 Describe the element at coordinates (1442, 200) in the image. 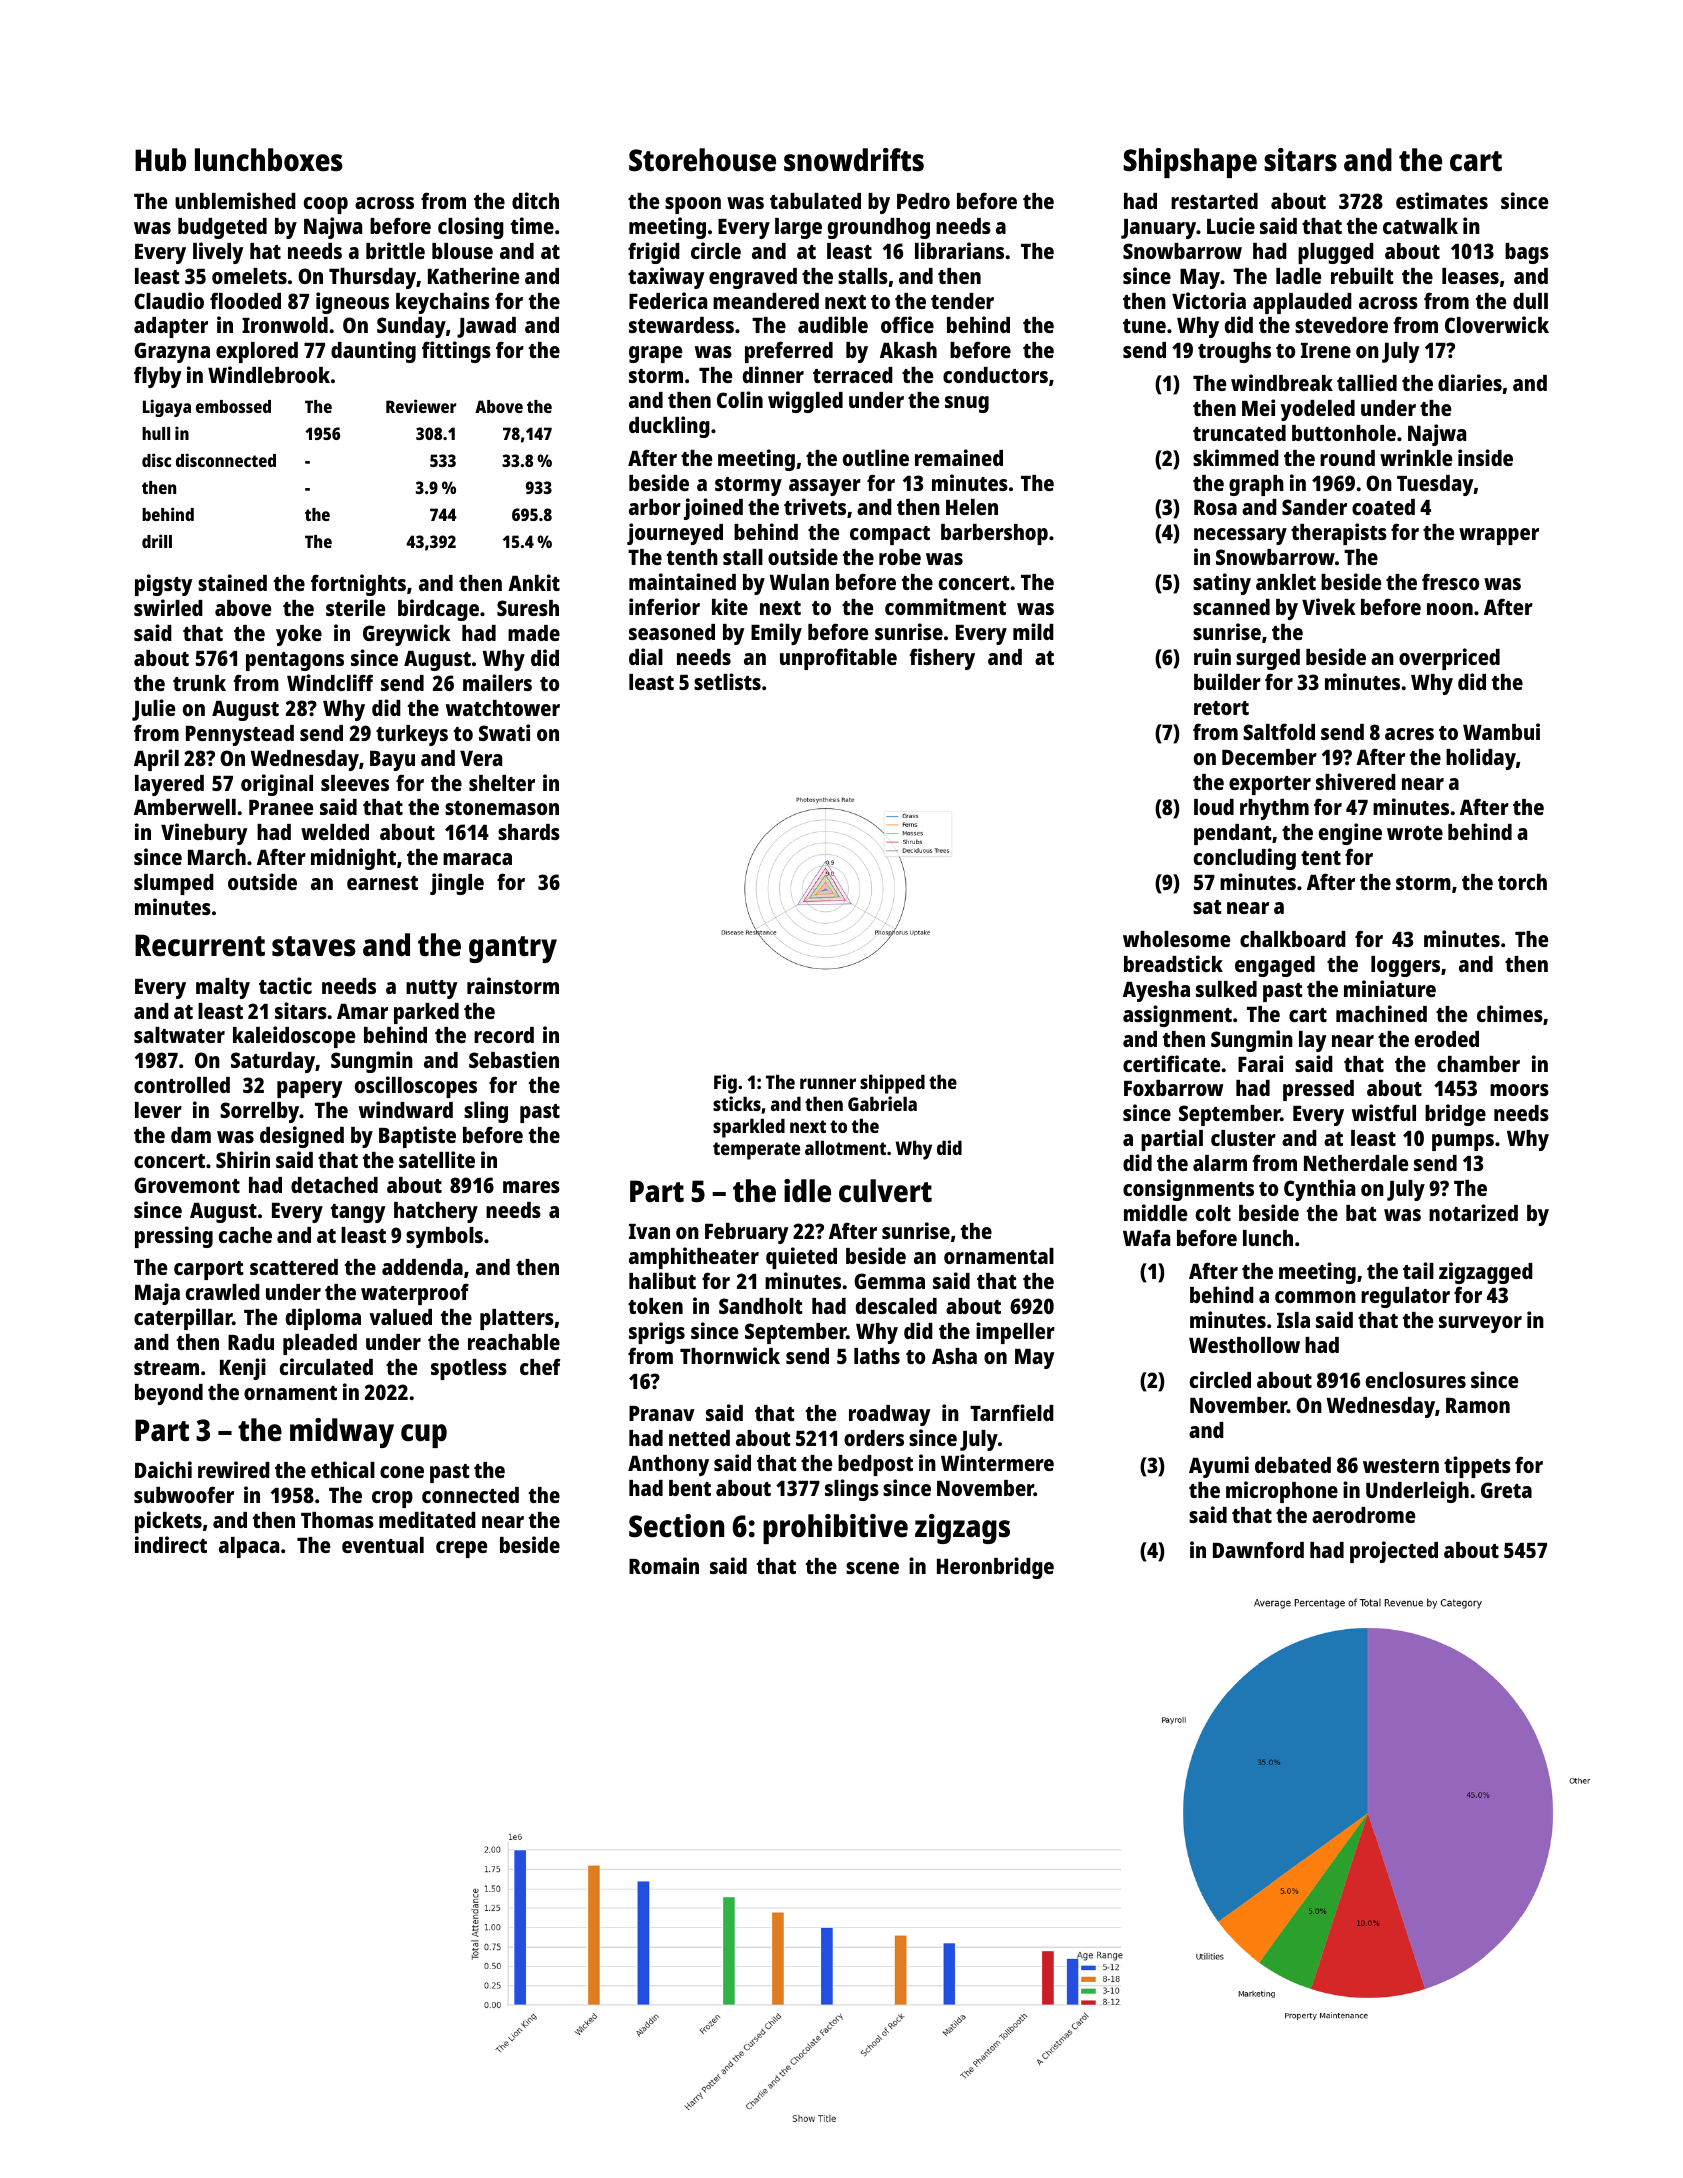

I see `estimates` at that location.
